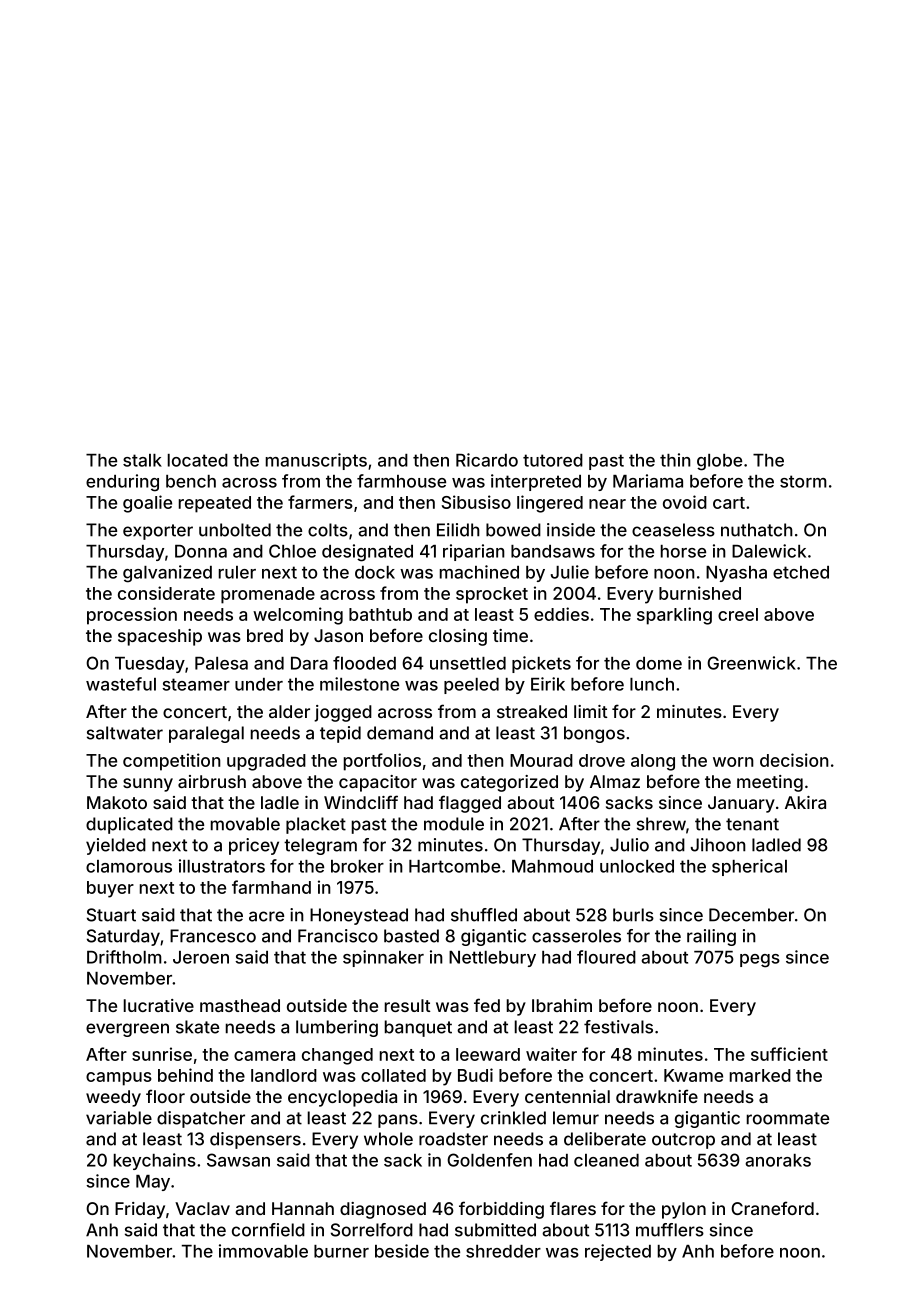 The image size is (924, 1308). What do you see at coordinates (633, 915) in the screenshot?
I see `burls` at bounding box center [633, 915].
